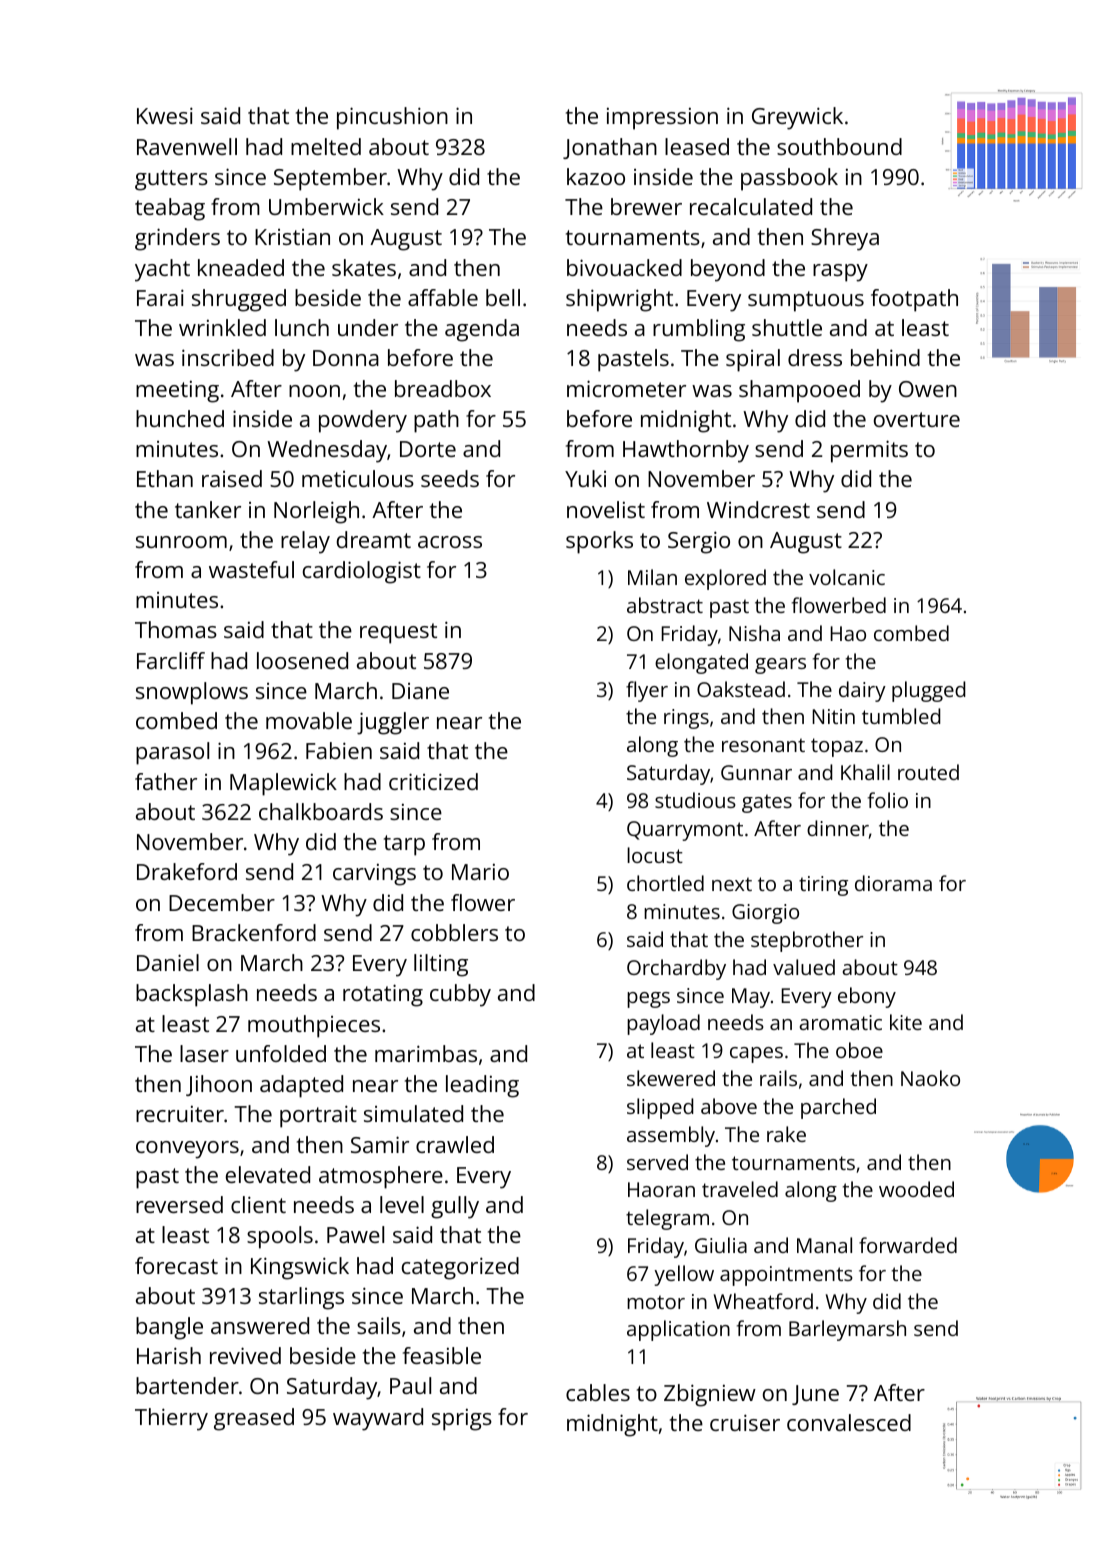 The image size is (1103, 1560). I want to click on Mario, so click(480, 872).
